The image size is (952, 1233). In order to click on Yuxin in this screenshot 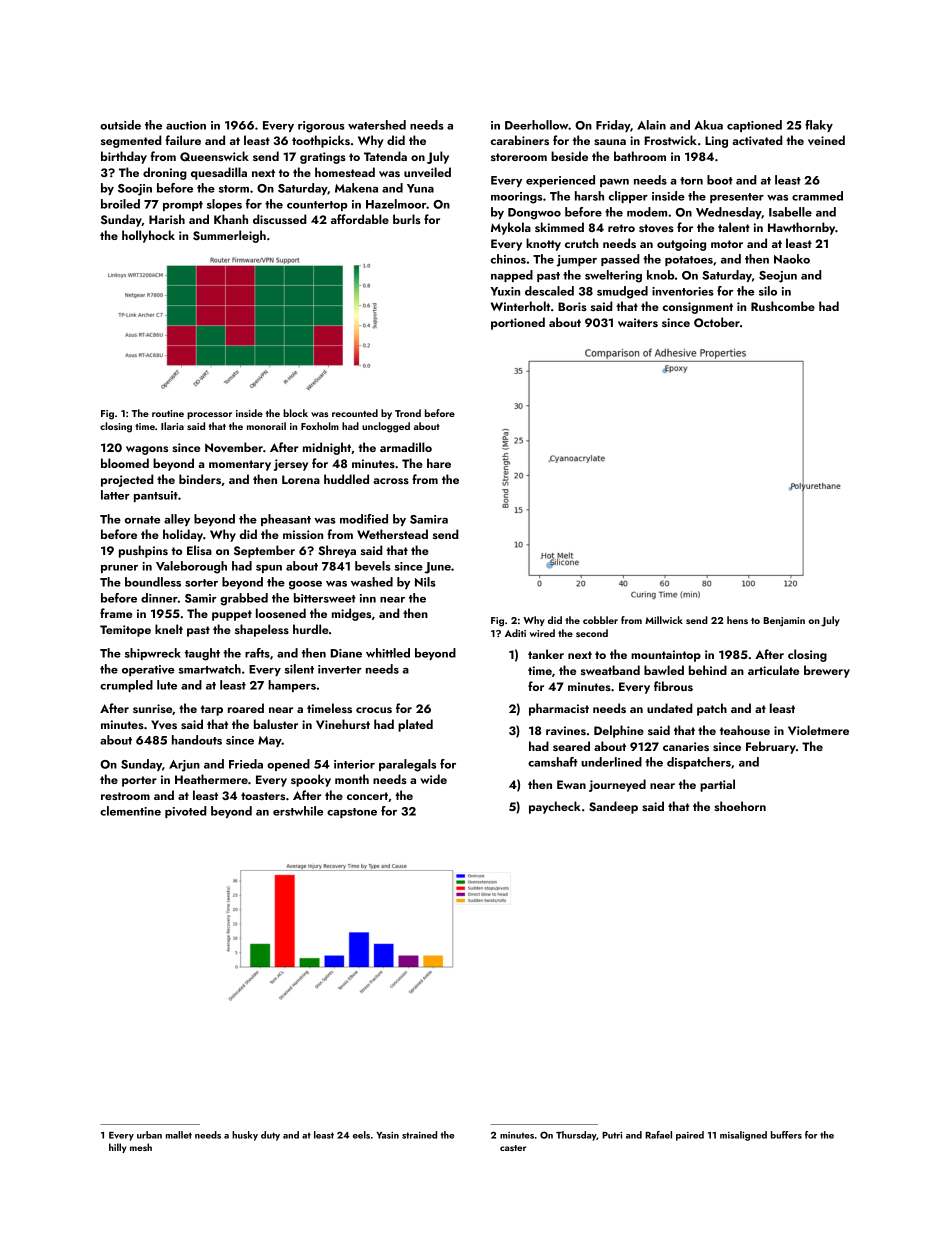, I will do `click(505, 291)`.
